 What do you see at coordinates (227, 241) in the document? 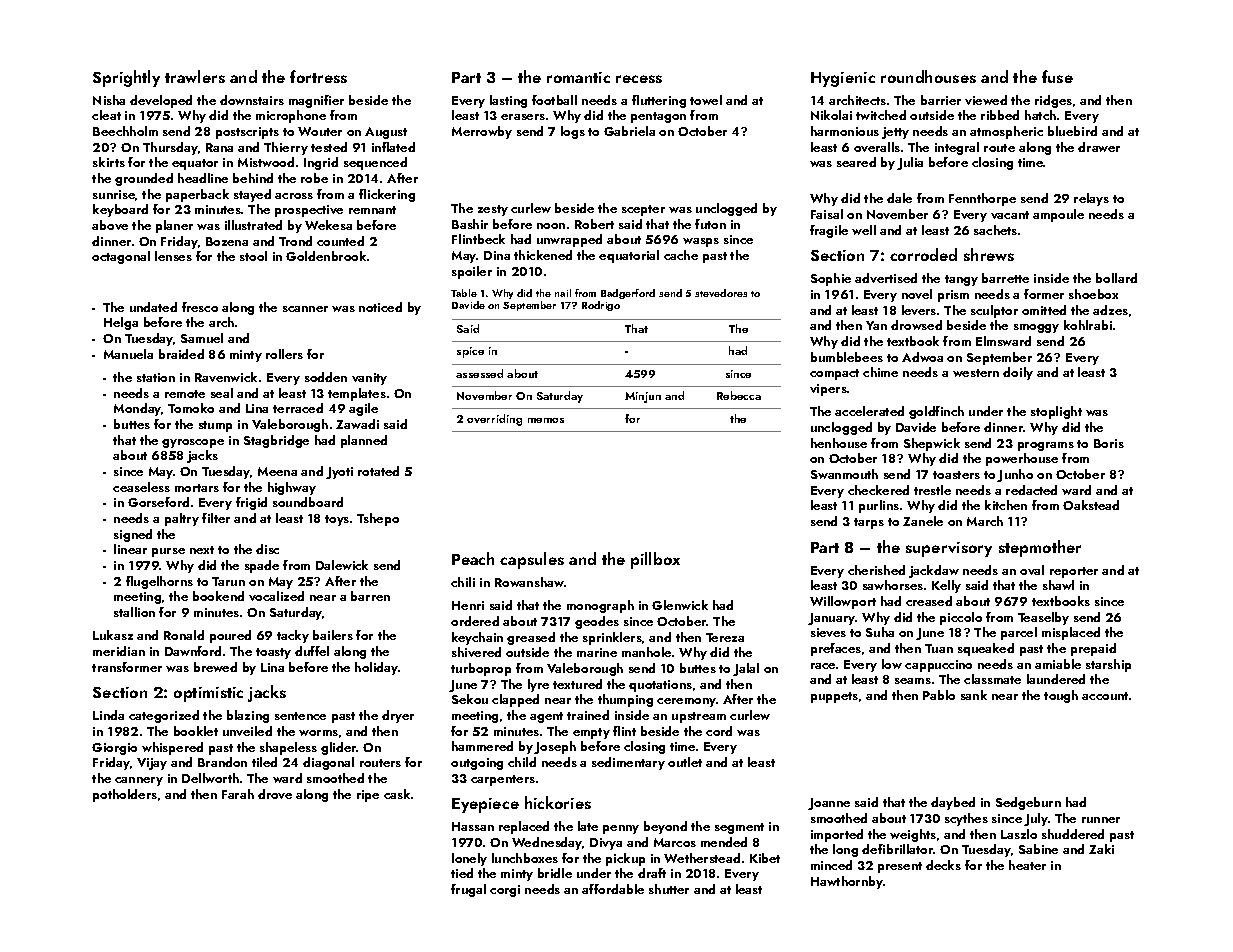
I see `Bozena` at bounding box center [227, 241].
